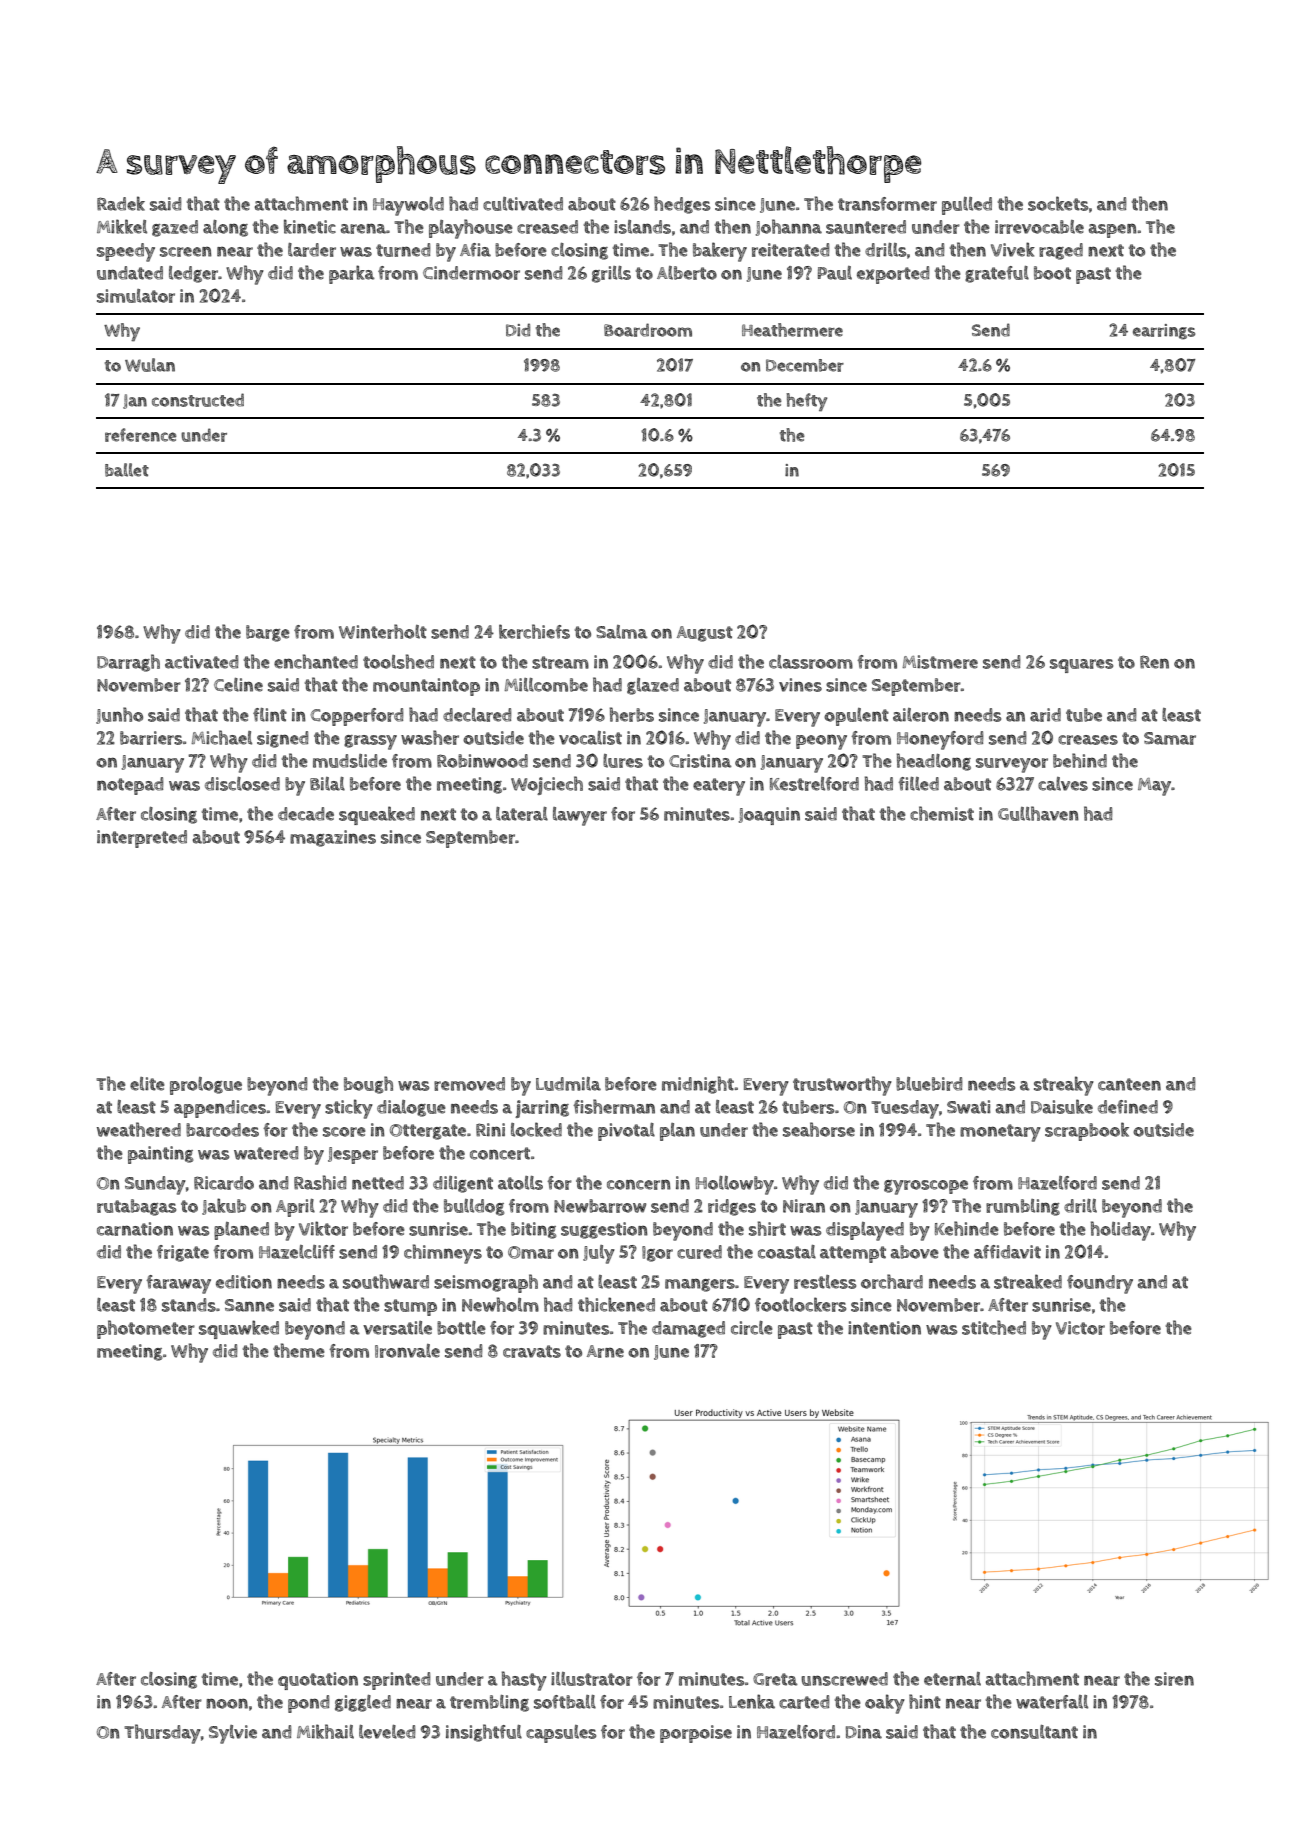 Image resolution: width=1300 pixels, height=1839 pixels. Describe the element at coordinates (147, 1084) in the page. I see `elite` at that location.
